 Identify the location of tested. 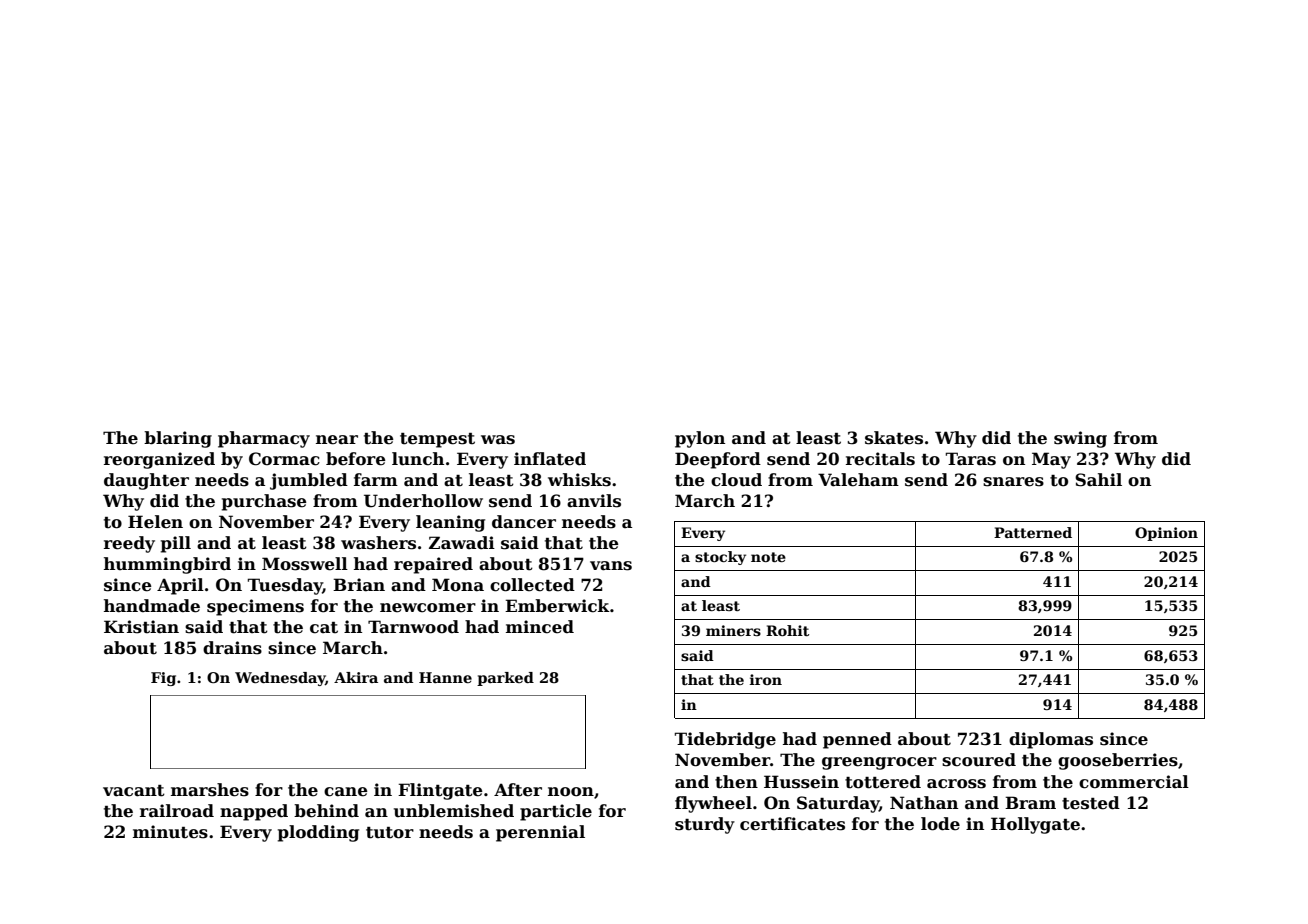
(1091, 803).
